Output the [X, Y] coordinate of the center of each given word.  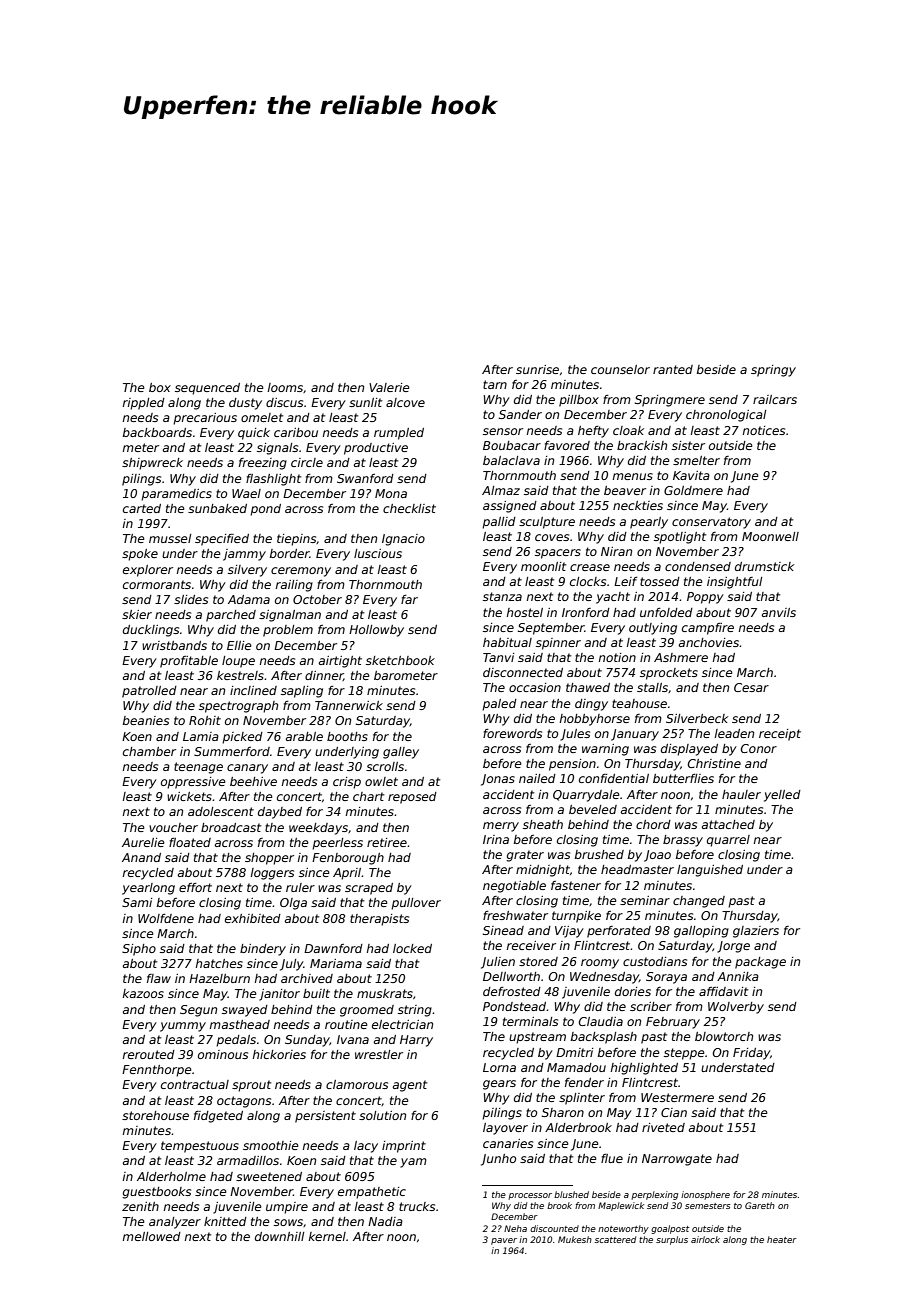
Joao [657, 856]
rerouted [149, 1054]
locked [412, 948]
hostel [525, 612]
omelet [262, 417]
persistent [325, 1117]
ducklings [151, 631]
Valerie [389, 387]
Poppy [705, 598]
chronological [726, 416]
